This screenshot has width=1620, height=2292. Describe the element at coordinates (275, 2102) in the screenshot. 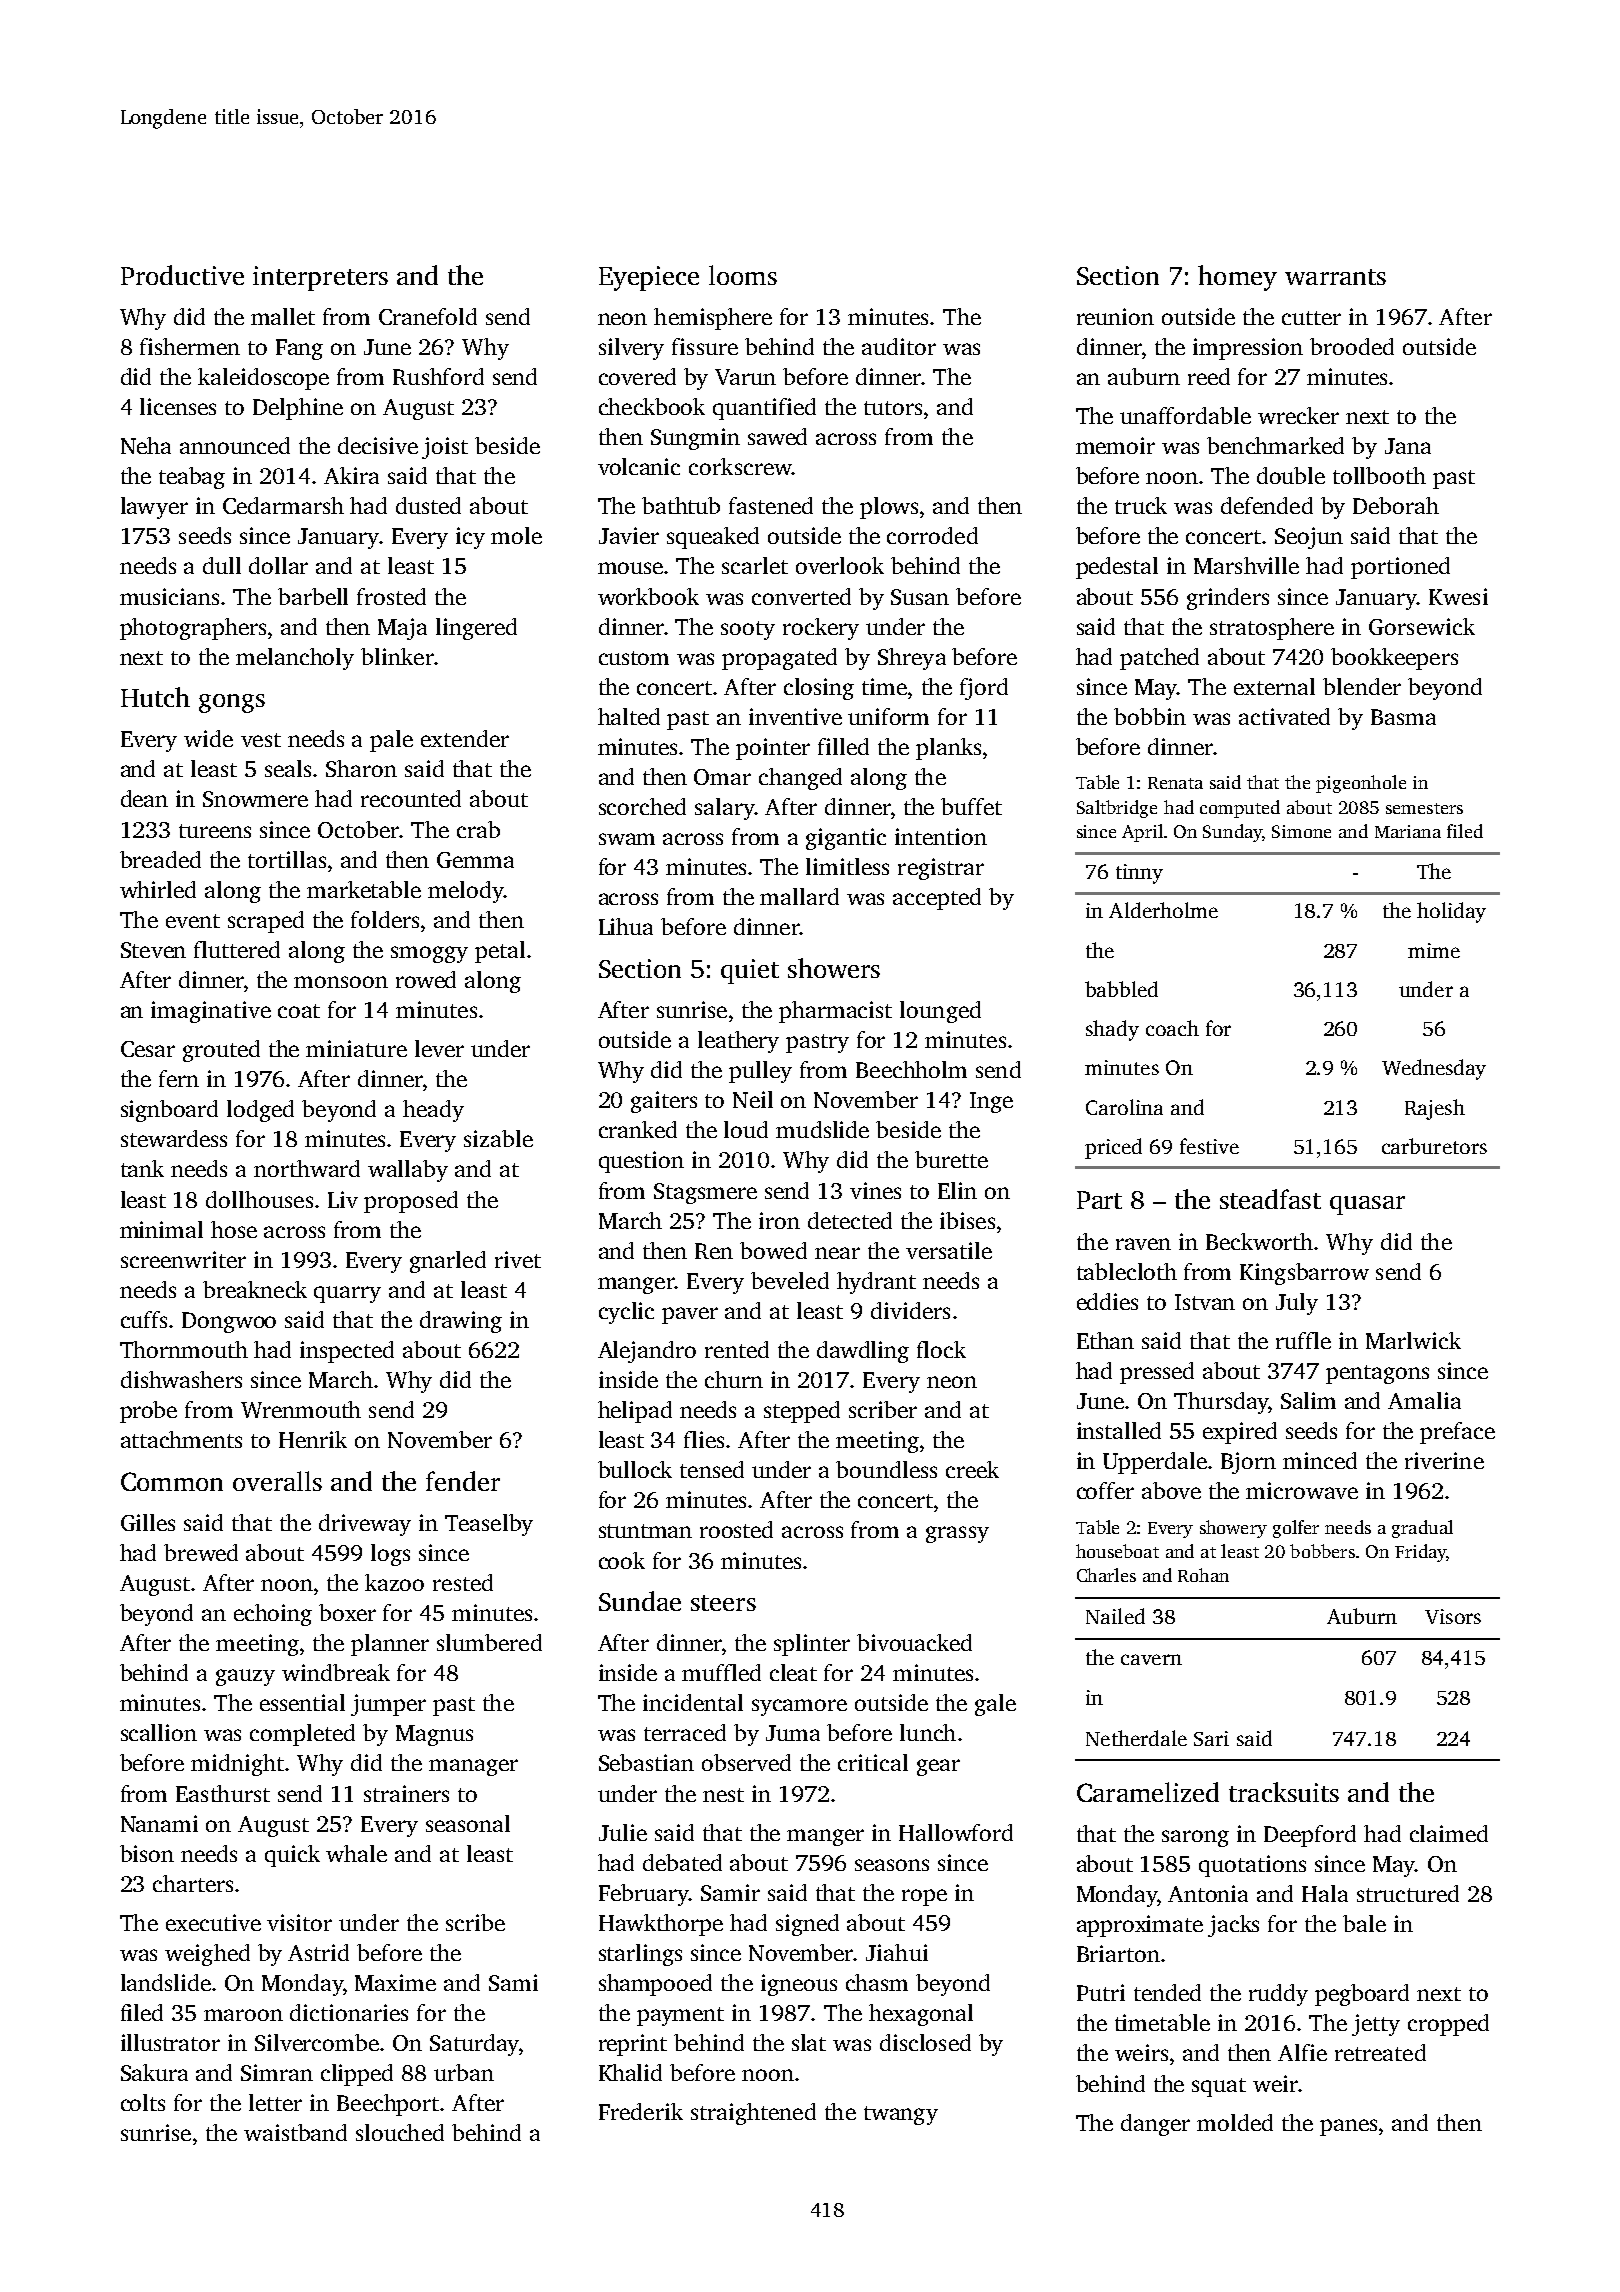

I see `letter` at that location.
